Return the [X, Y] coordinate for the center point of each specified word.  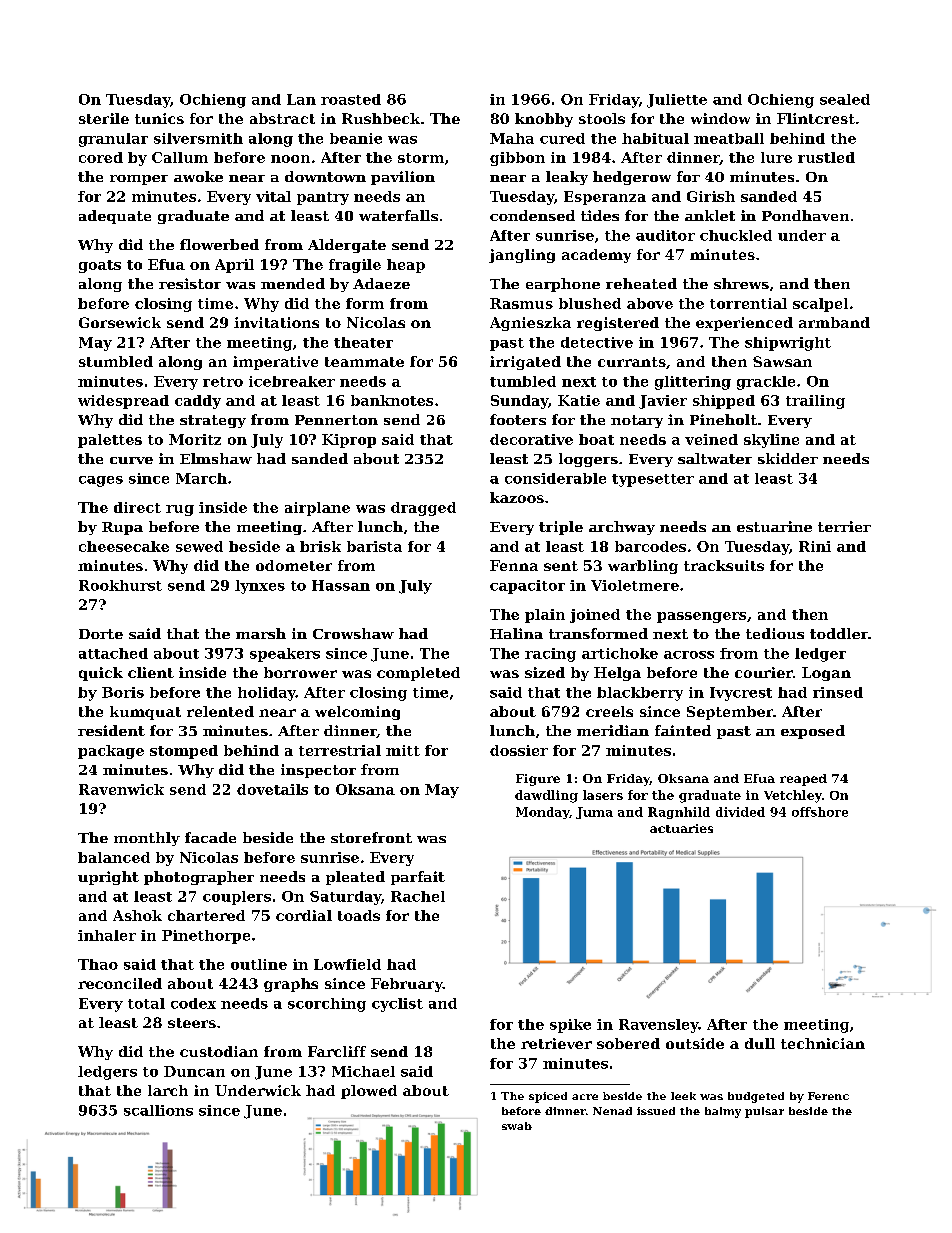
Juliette [677, 101]
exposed [813, 732]
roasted [351, 99]
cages [101, 481]
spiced [548, 1097]
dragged [423, 509]
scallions [158, 1110]
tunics [159, 118]
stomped [184, 752]
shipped [724, 402]
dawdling [546, 796]
